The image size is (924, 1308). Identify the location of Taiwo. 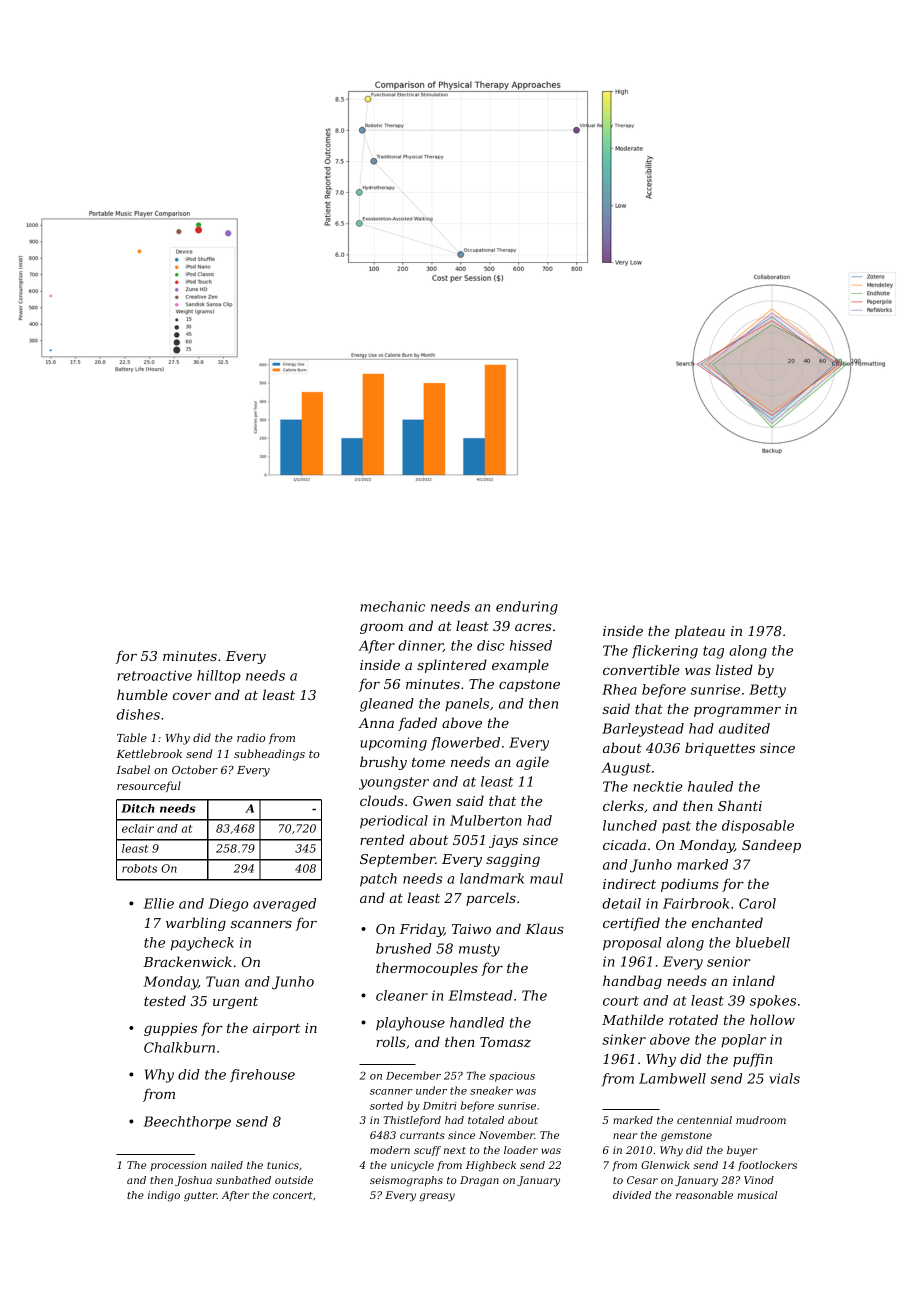
(471, 929).
